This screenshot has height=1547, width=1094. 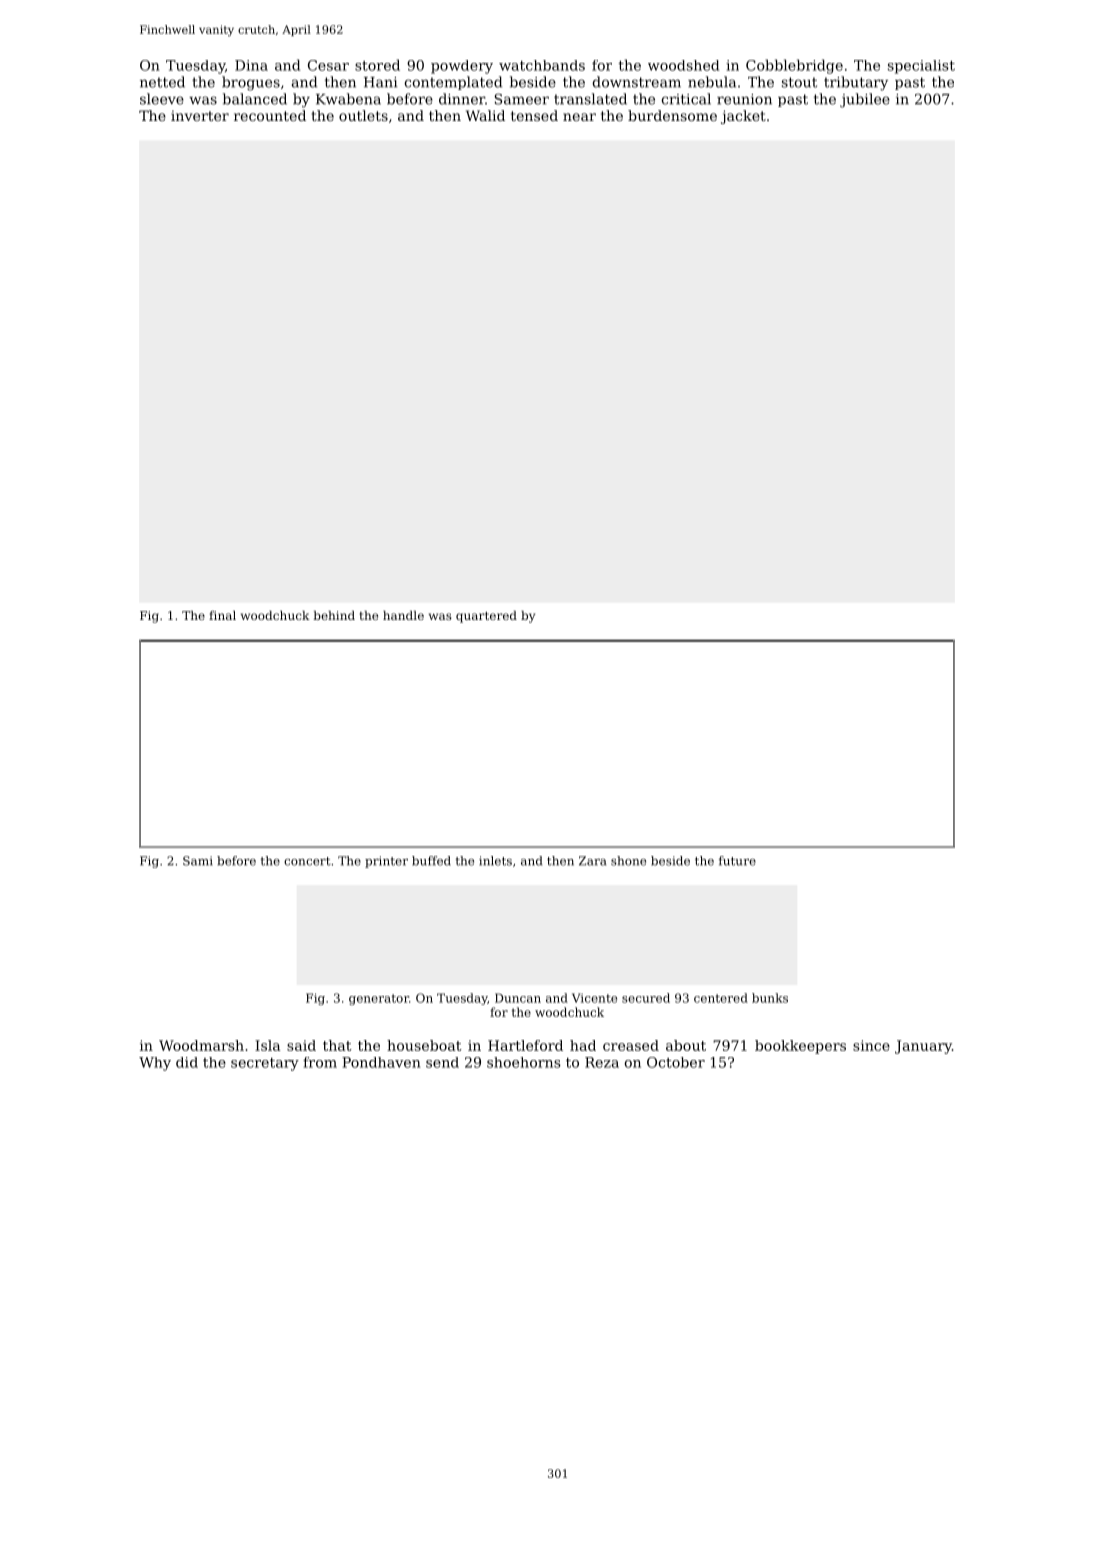 I want to click on shoehorns, so click(x=524, y=1062).
